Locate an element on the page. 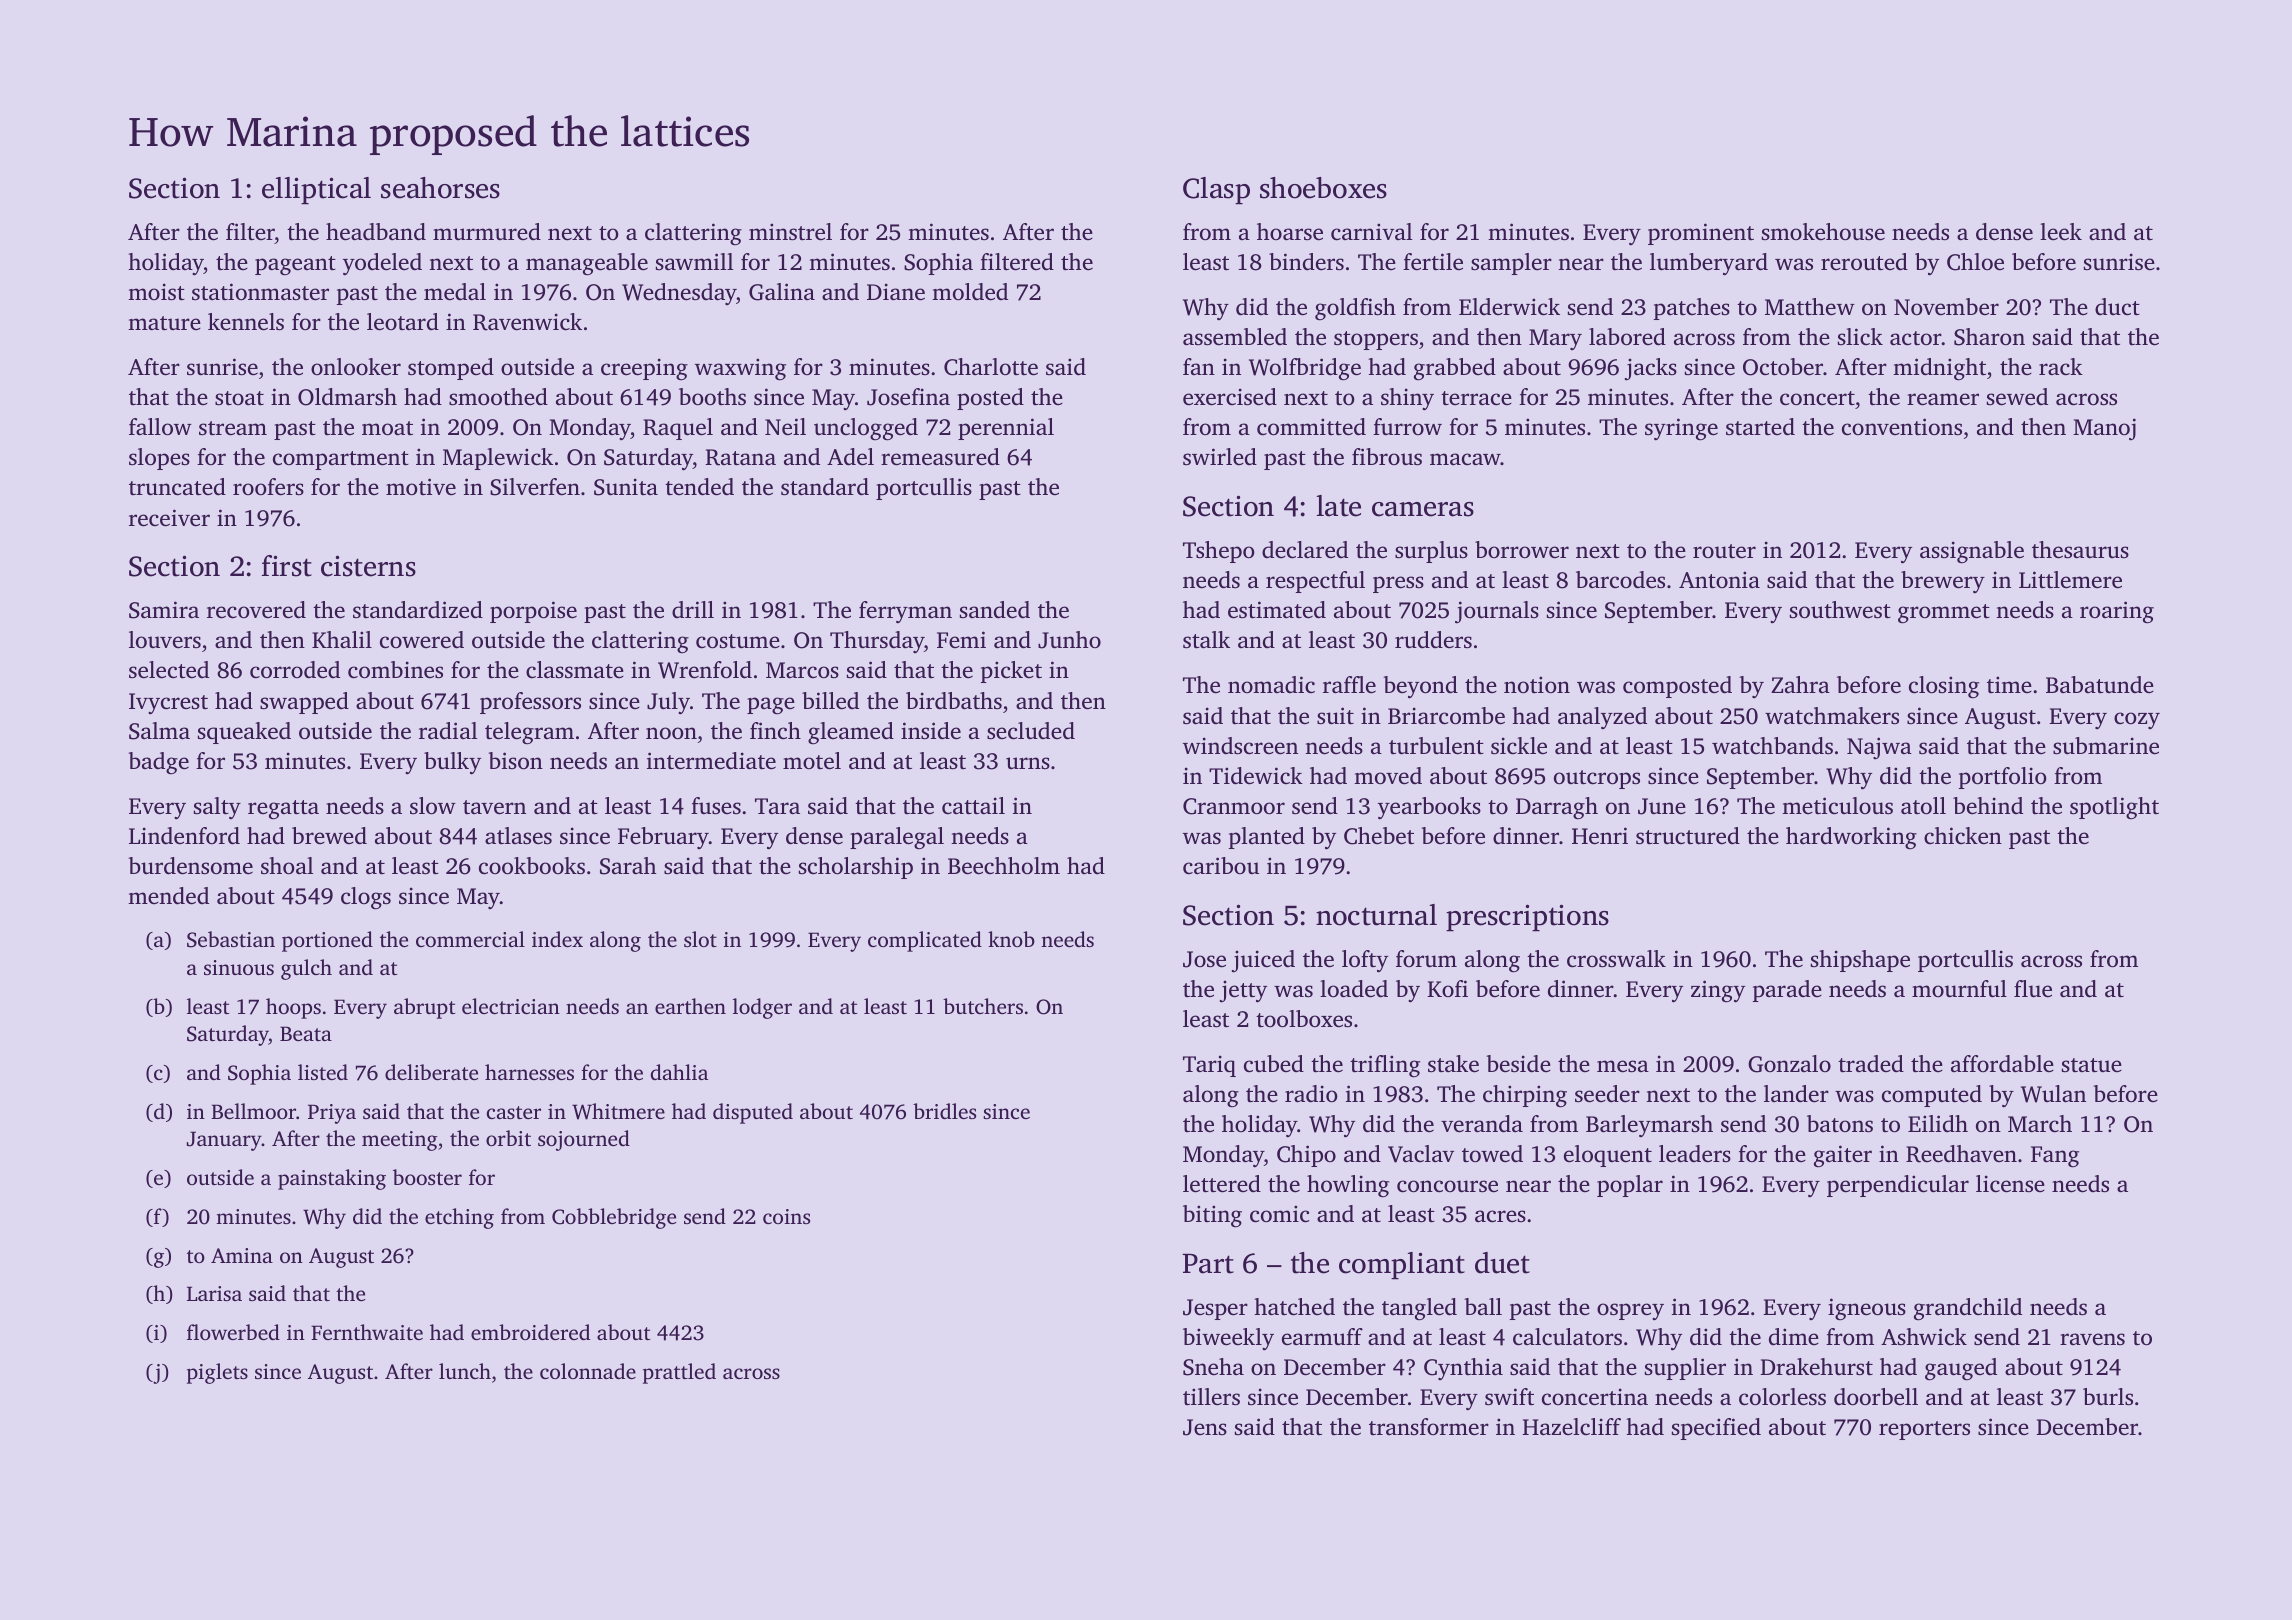 Image resolution: width=2292 pixels, height=1620 pixels. juiced is located at coordinates (1263, 961).
